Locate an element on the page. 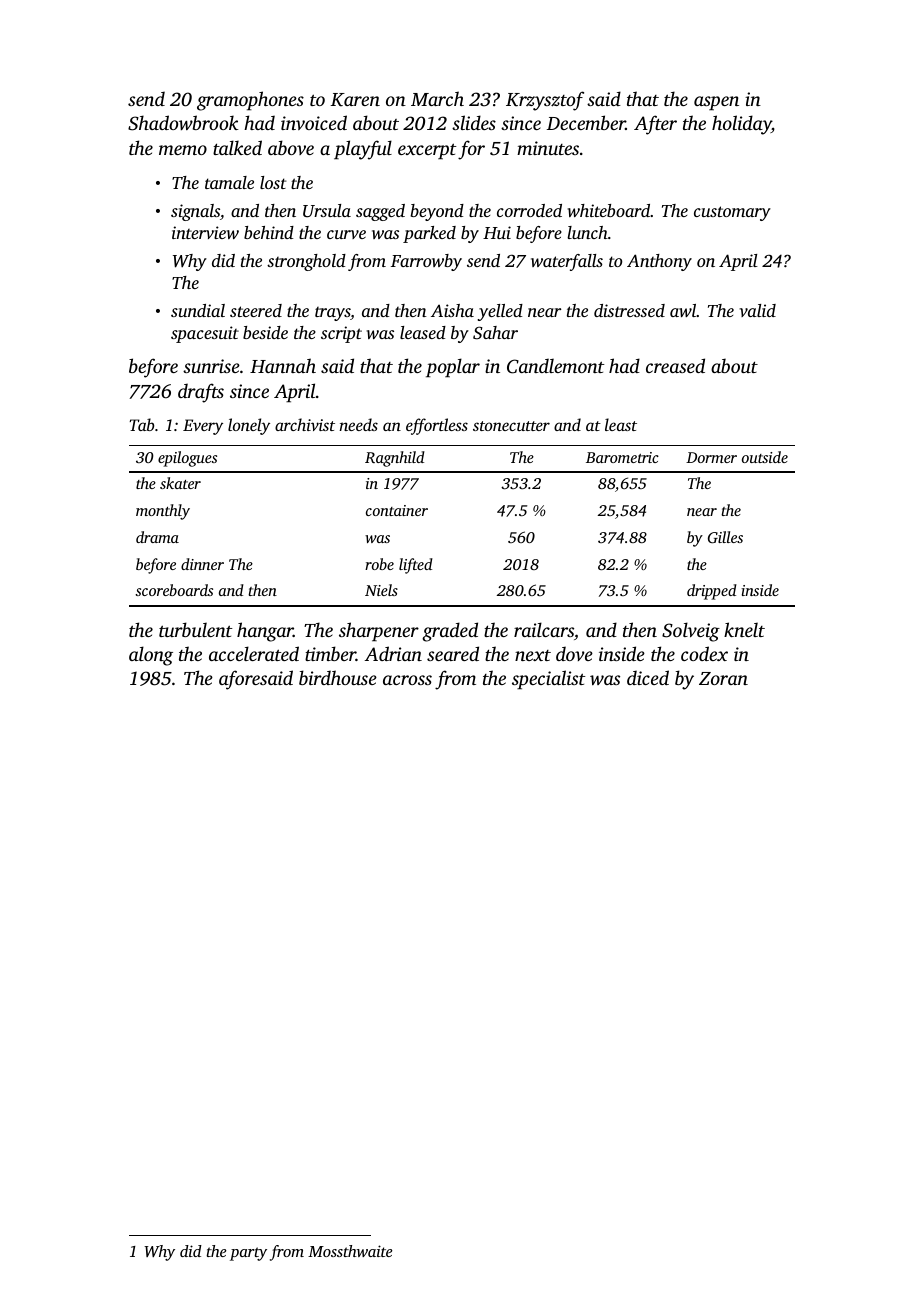  Zoran is located at coordinates (723, 678).
